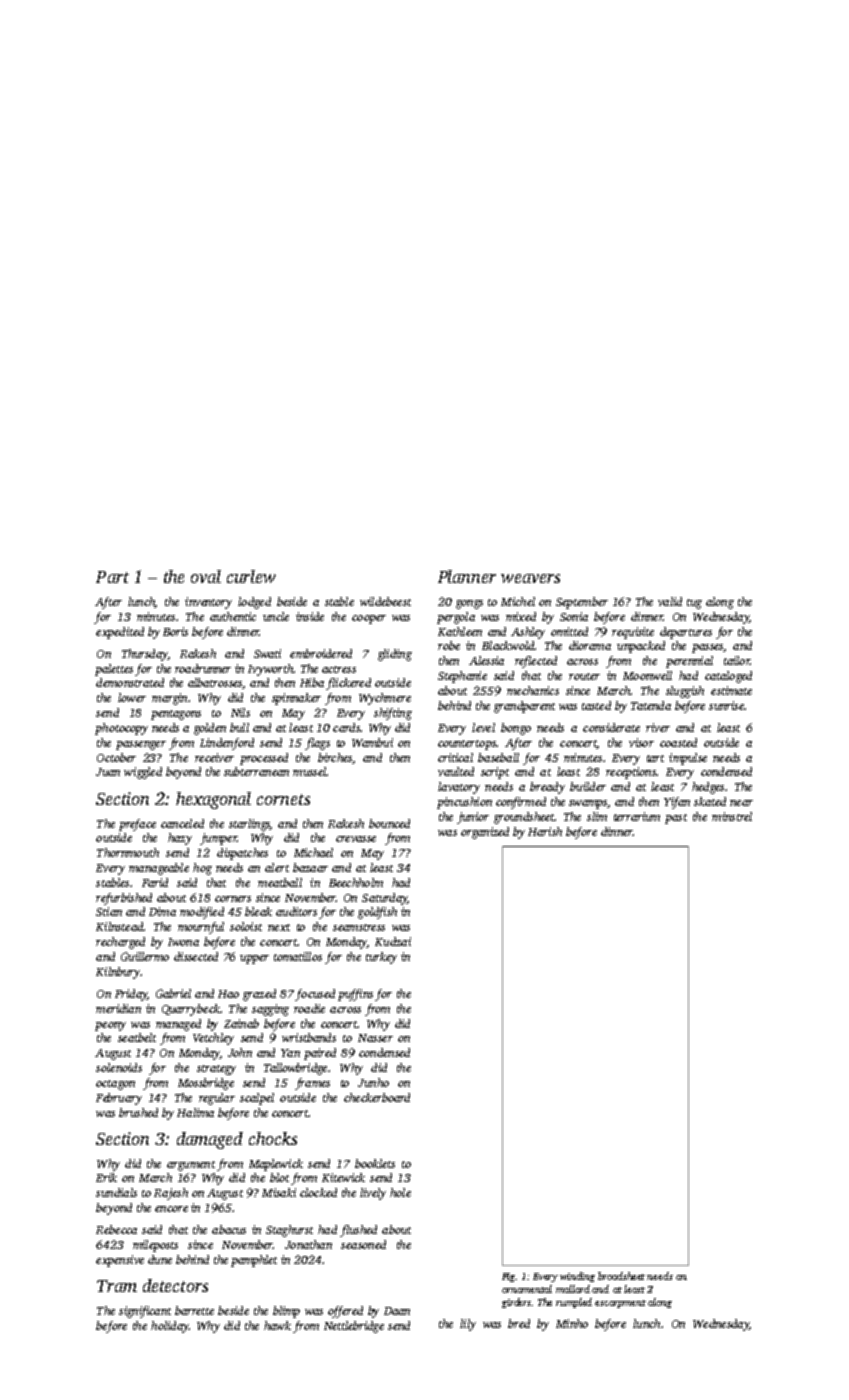  Describe the element at coordinates (377, 1097) in the image. I see `checkerboard` at that location.
